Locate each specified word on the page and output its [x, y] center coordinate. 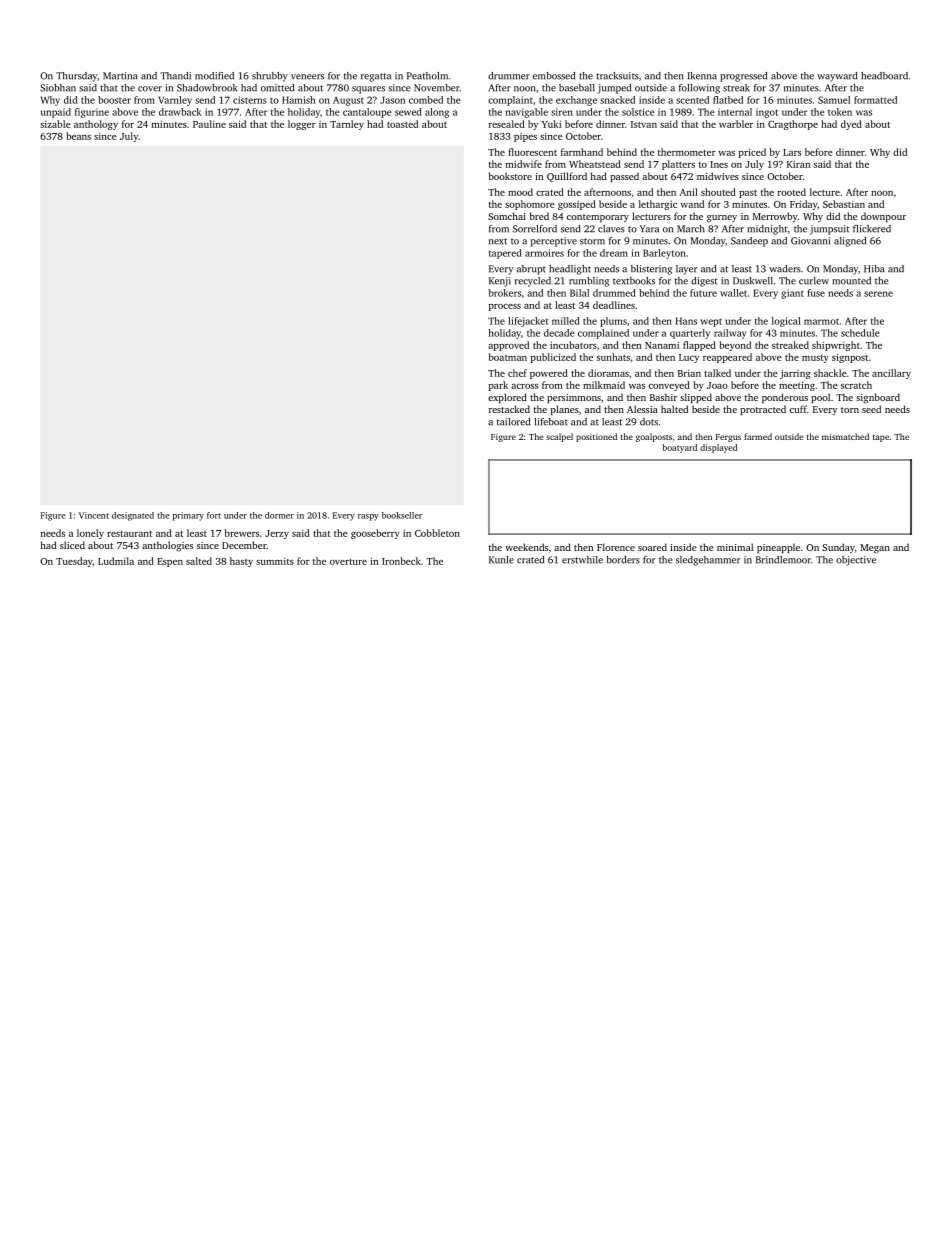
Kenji [500, 282]
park [498, 386]
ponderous [785, 398]
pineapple [778, 548]
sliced [72, 545]
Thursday [76, 77]
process [505, 307]
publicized [553, 358]
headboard [884, 76]
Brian [689, 373]
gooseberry [375, 534]
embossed [554, 76]
